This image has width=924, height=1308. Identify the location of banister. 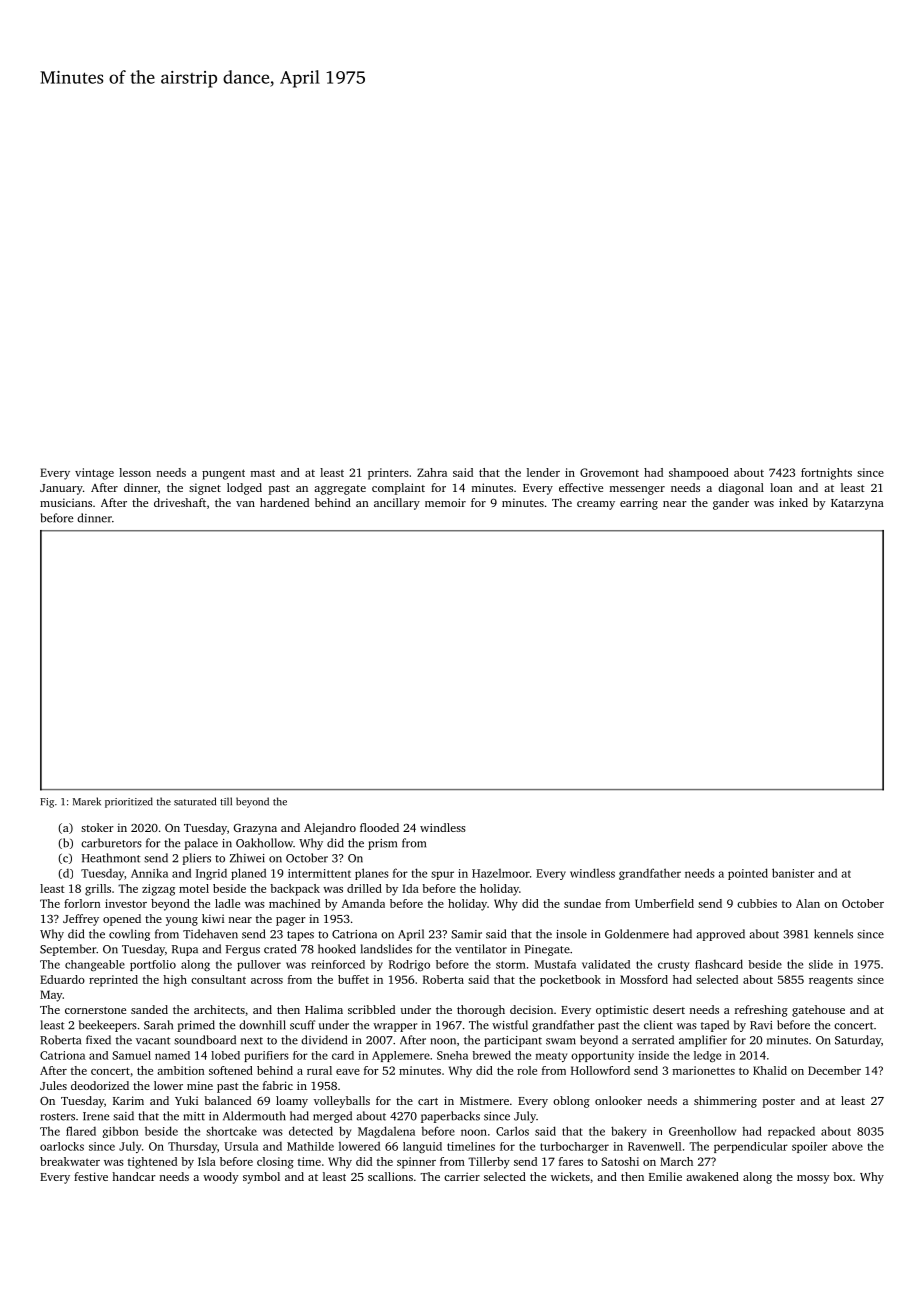
(793, 873).
